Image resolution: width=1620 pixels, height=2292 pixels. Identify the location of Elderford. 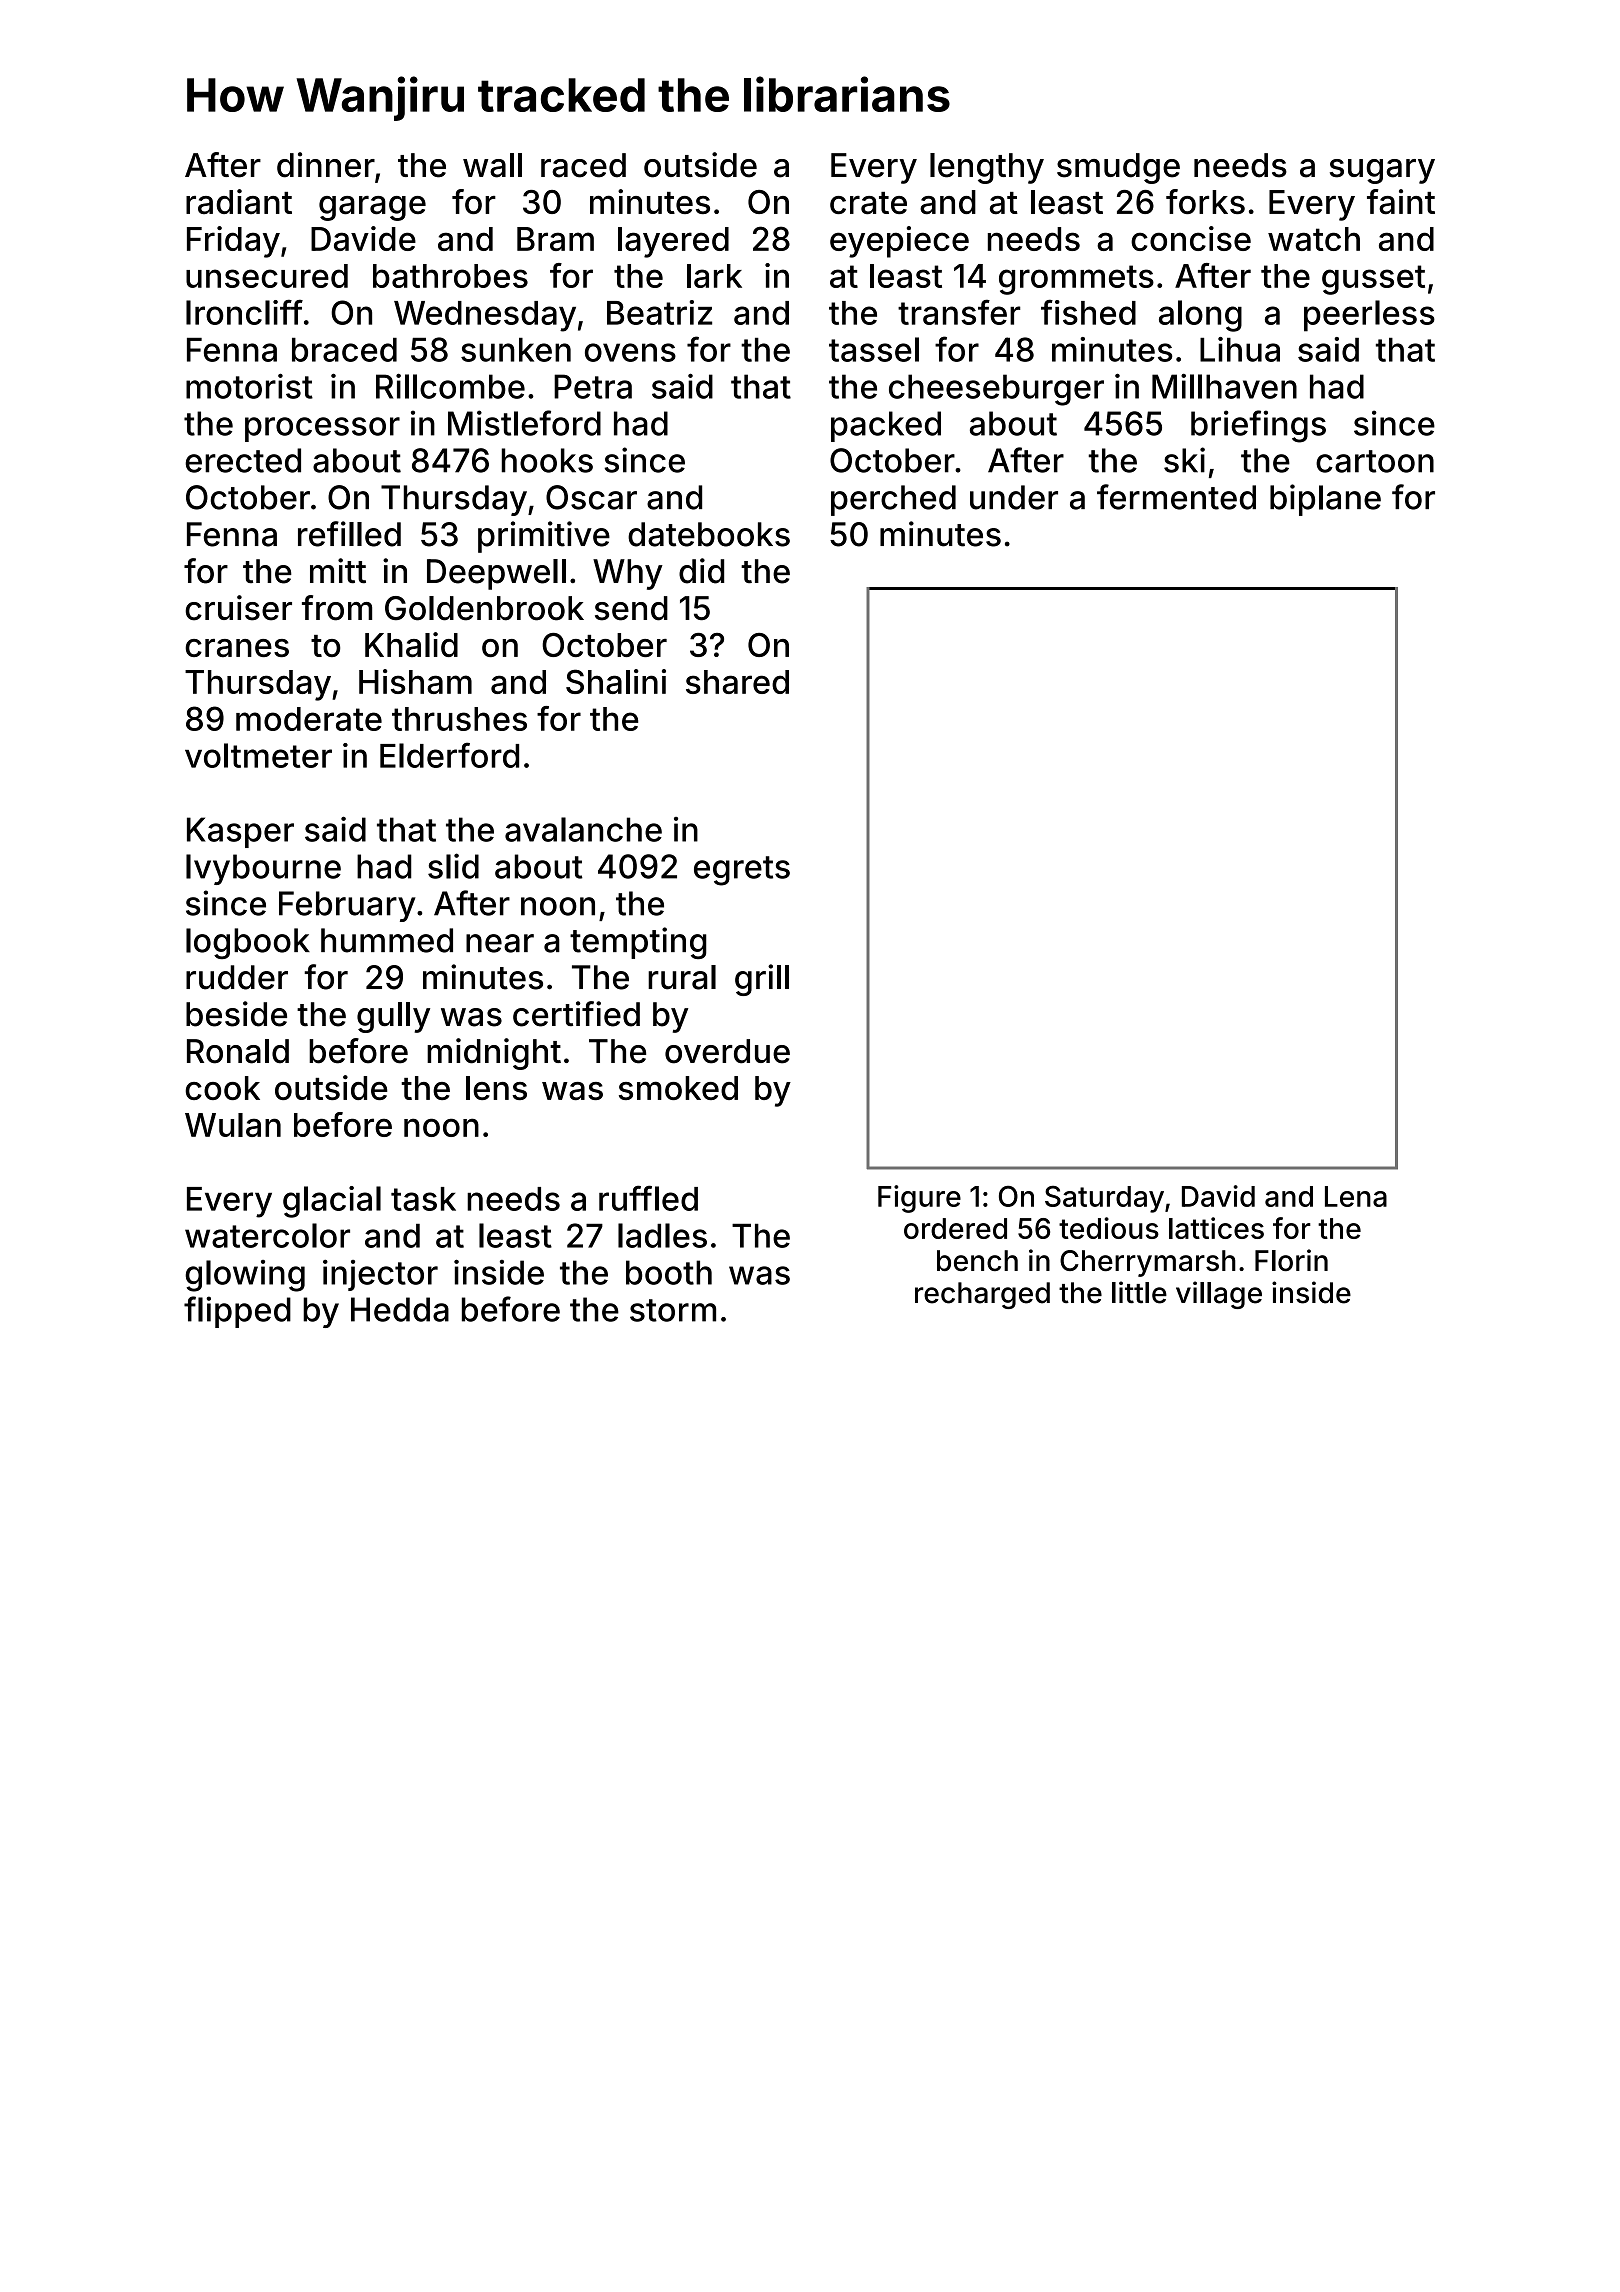
(449, 755).
